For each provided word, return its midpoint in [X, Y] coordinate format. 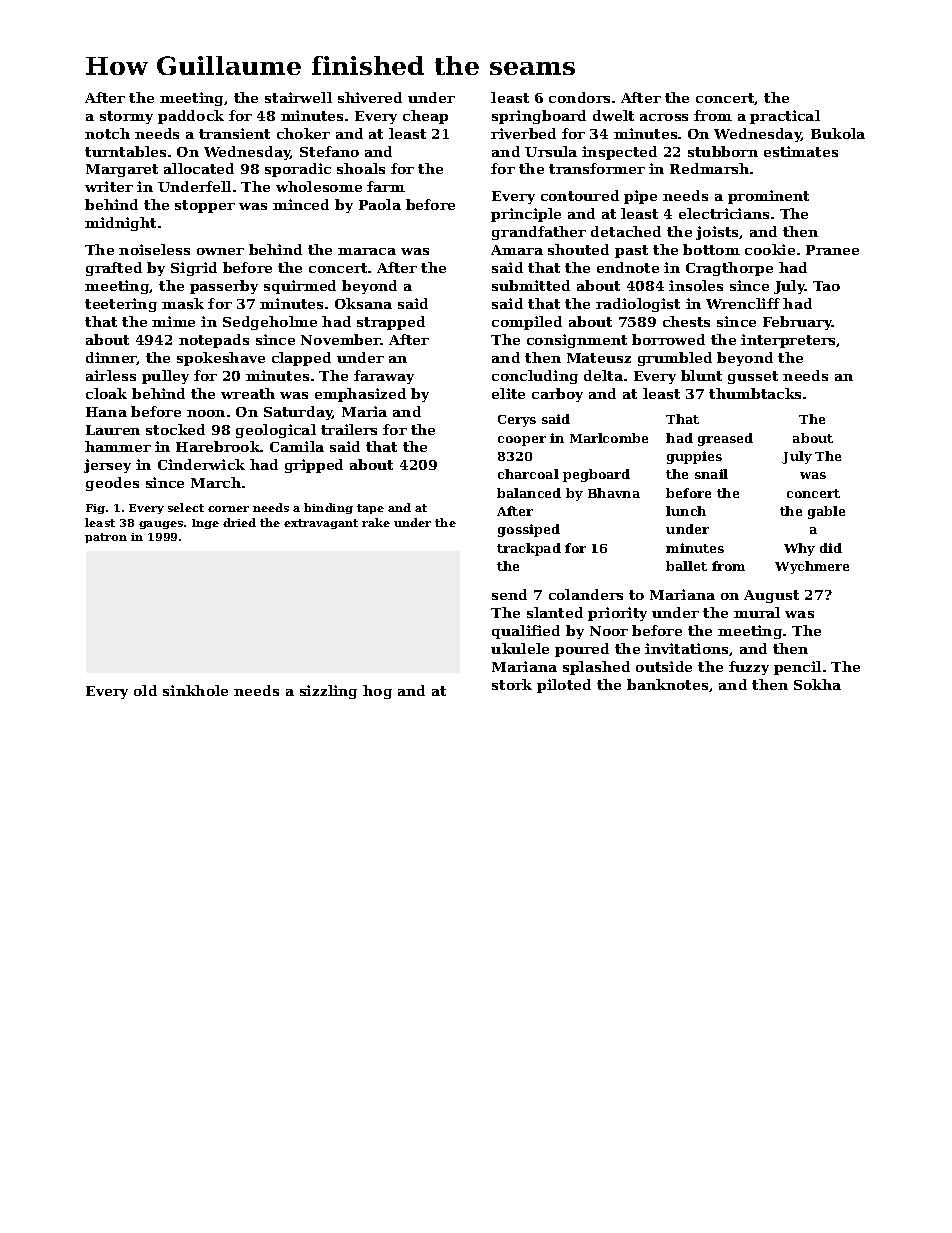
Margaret [122, 170]
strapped [391, 323]
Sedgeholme [270, 323]
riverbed [523, 133]
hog [377, 692]
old [145, 690]
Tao [826, 286]
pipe [640, 197]
